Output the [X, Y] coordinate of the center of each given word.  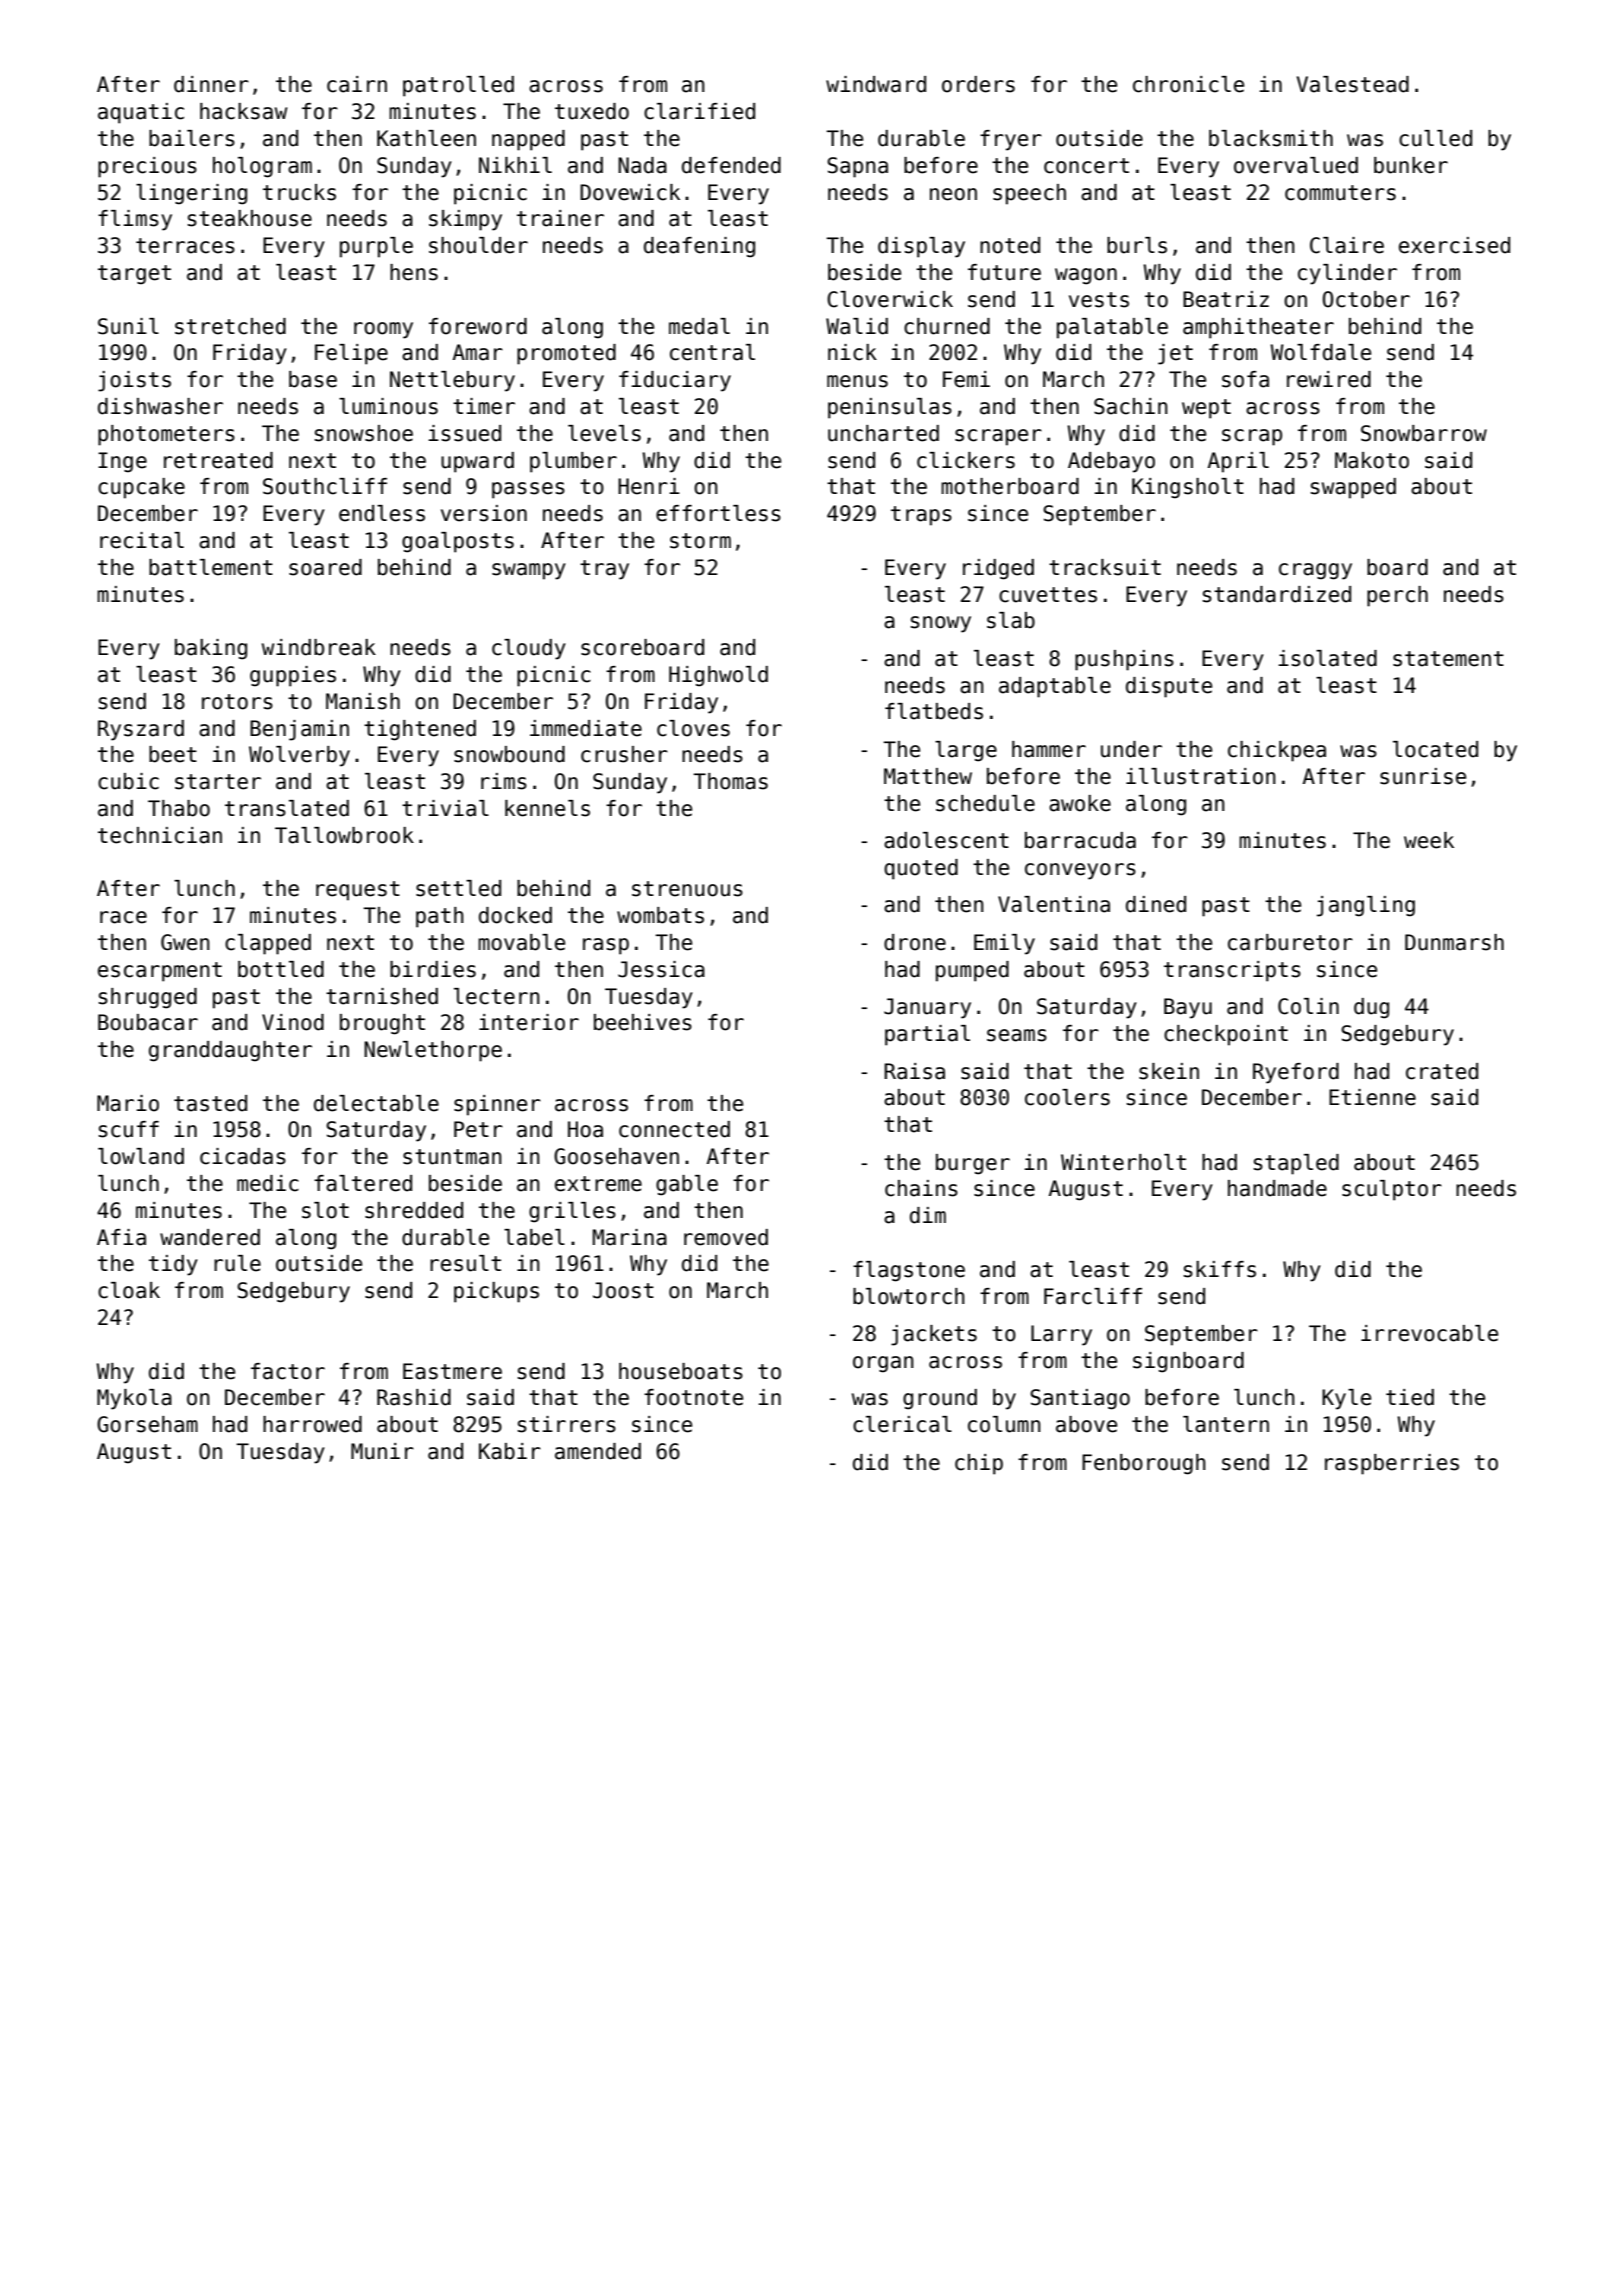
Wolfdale [1320, 352]
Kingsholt [1188, 488]
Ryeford [1296, 1073]
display [921, 247]
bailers [192, 138]
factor [288, 1371]
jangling [1366, 906]
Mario [128, 1103]
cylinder [1347, 274]
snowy [941, 624]
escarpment [160, 972]
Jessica [661, 969]
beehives [643, 1022]
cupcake [141, 488]
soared [325, 567]
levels [604, 433]
